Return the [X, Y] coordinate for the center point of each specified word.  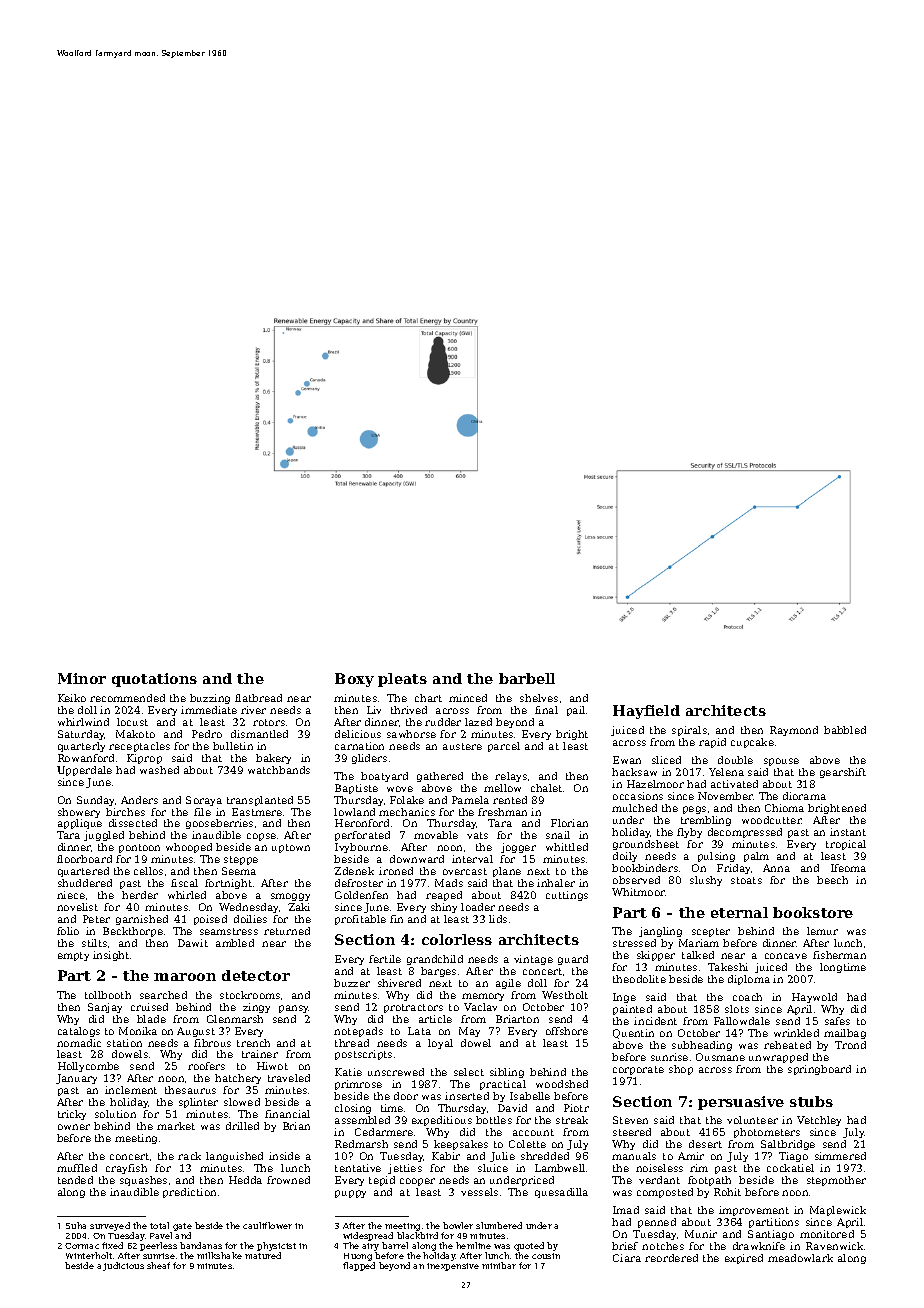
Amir [691, 1156]
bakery [273, 759]
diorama [804, 796]
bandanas [201, 1245]
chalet [546, 788]
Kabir [446, 1156]
